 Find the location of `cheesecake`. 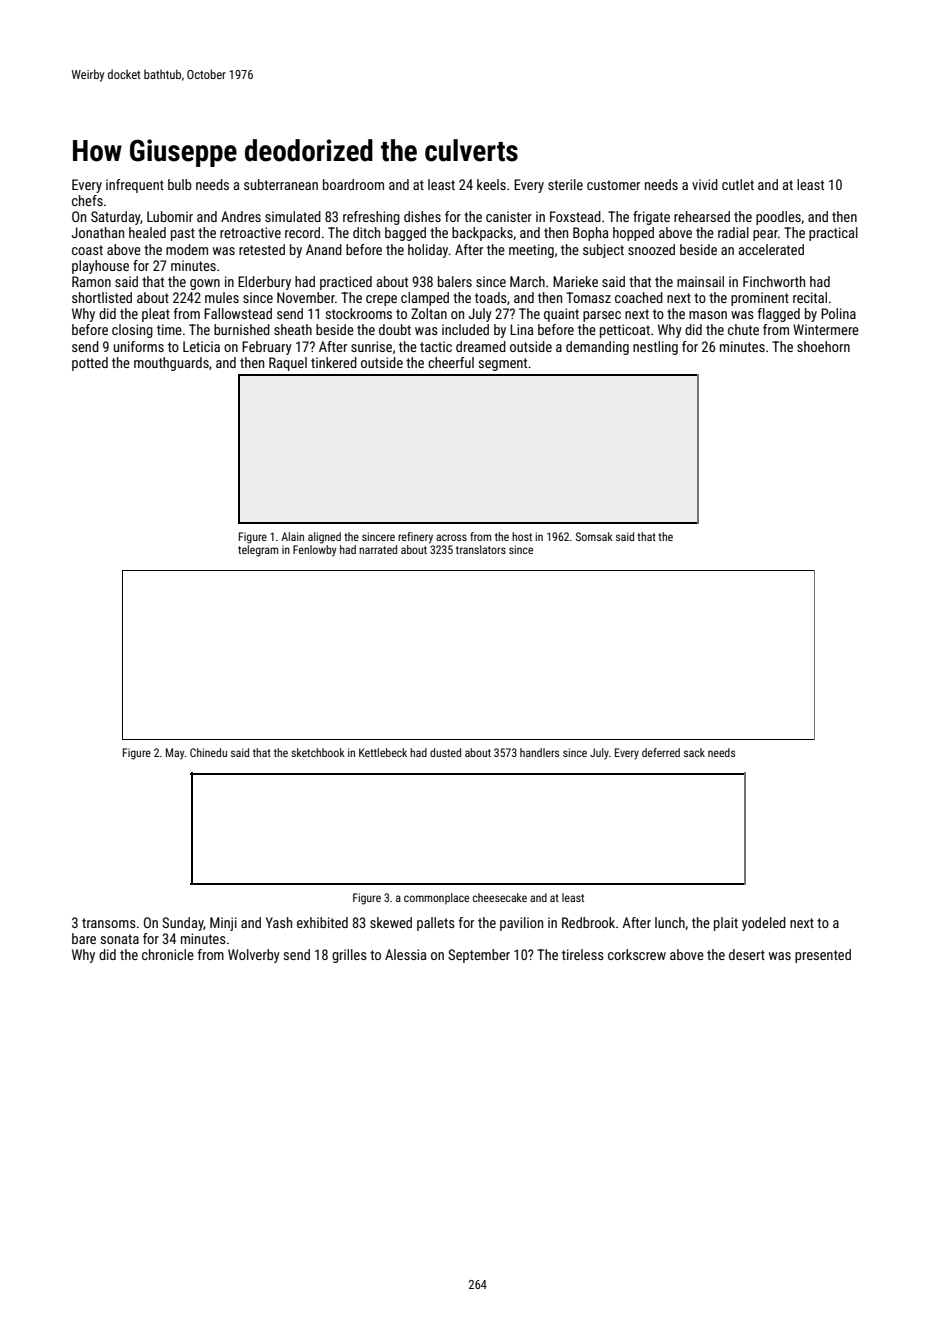

cheesecake is located at coordinates (500, 897).
